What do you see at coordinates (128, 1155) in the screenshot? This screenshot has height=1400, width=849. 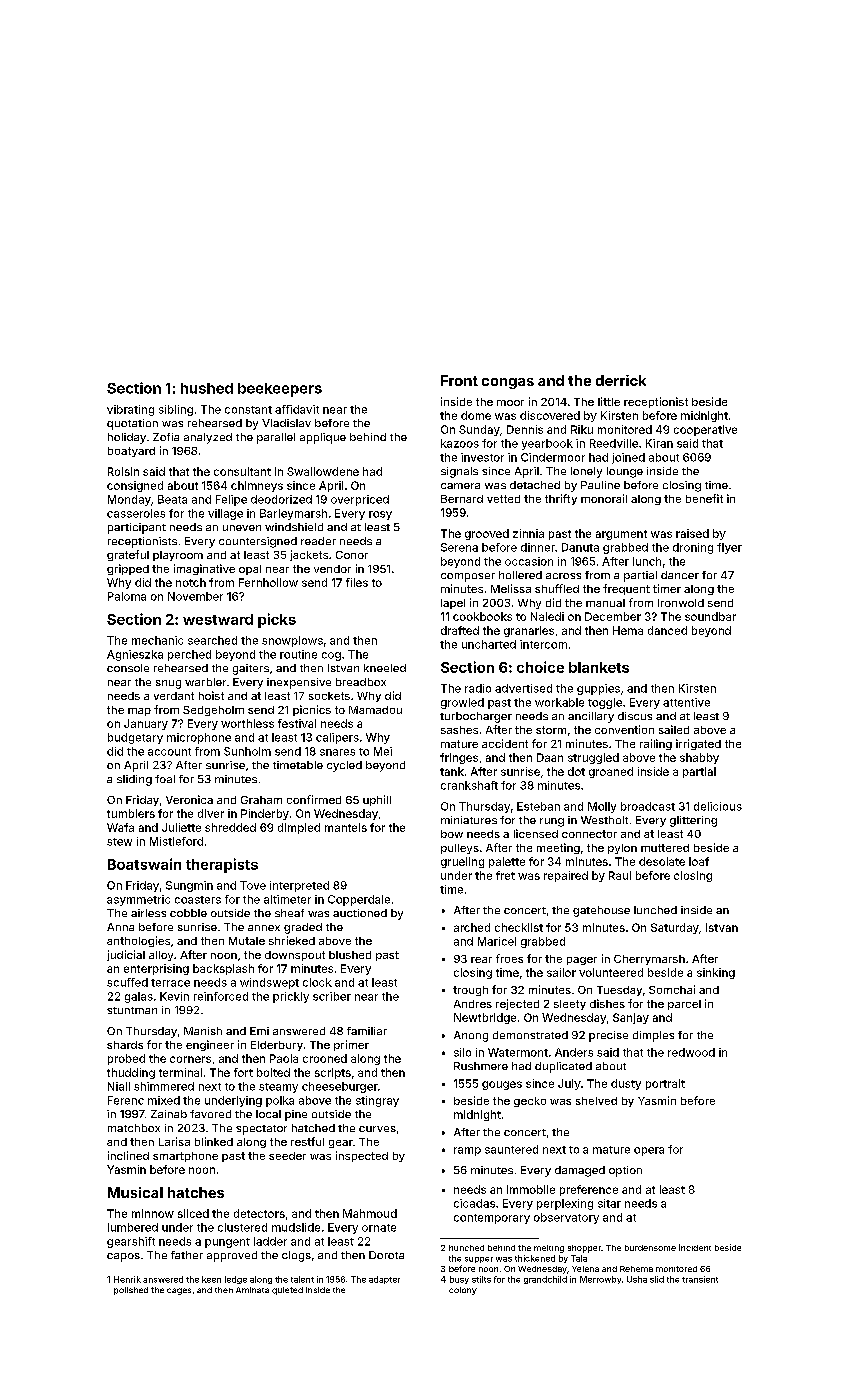 I see `inclined` at bounding box center [128, 1155].
